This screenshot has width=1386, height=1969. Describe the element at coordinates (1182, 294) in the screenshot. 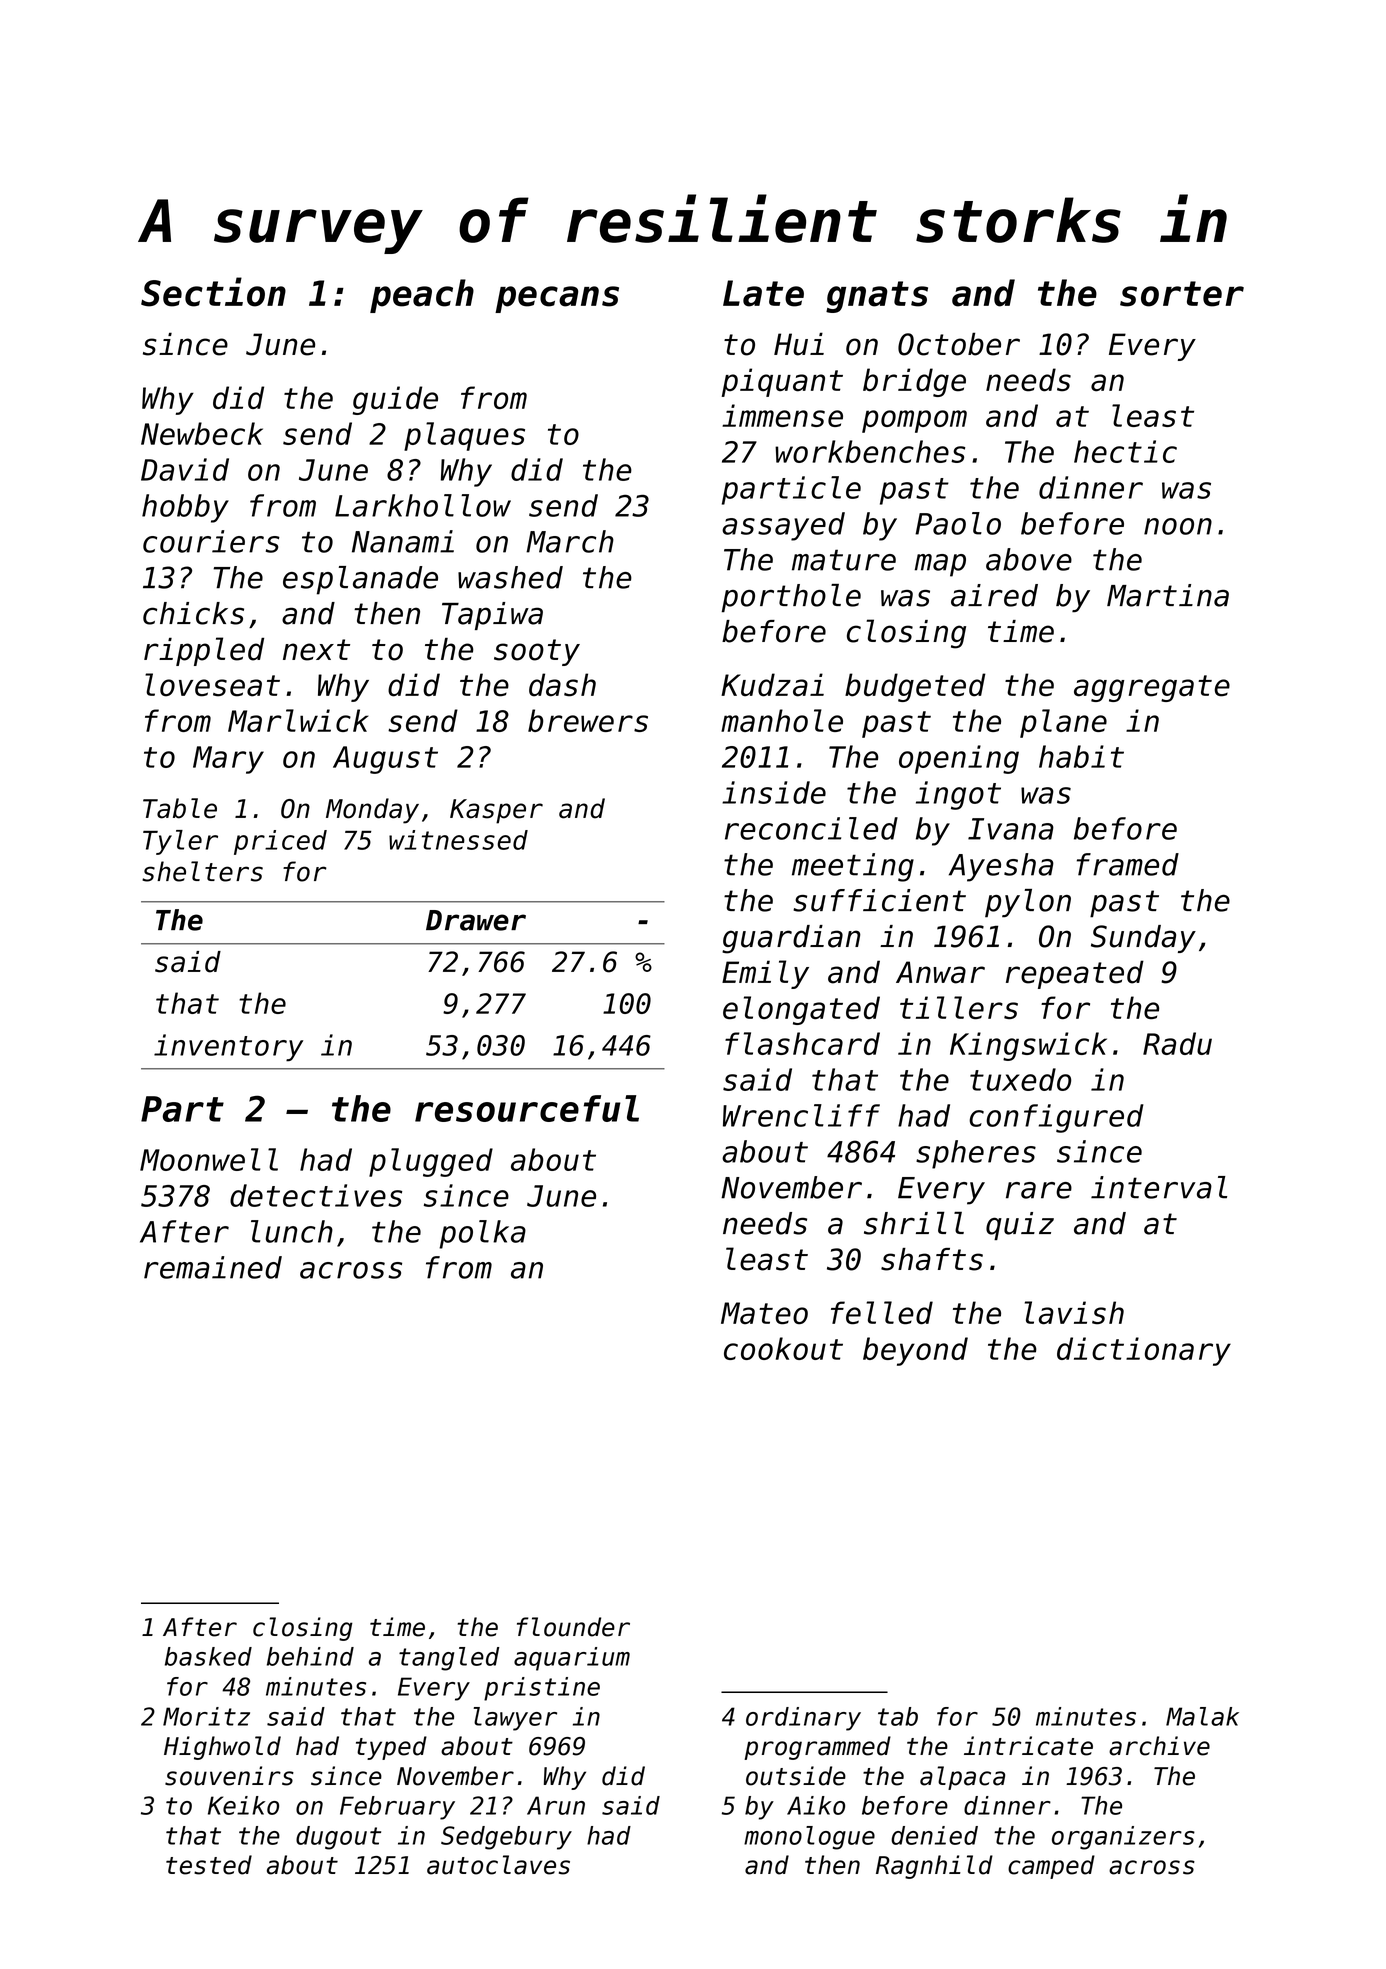

I see `sorter` at that location.
